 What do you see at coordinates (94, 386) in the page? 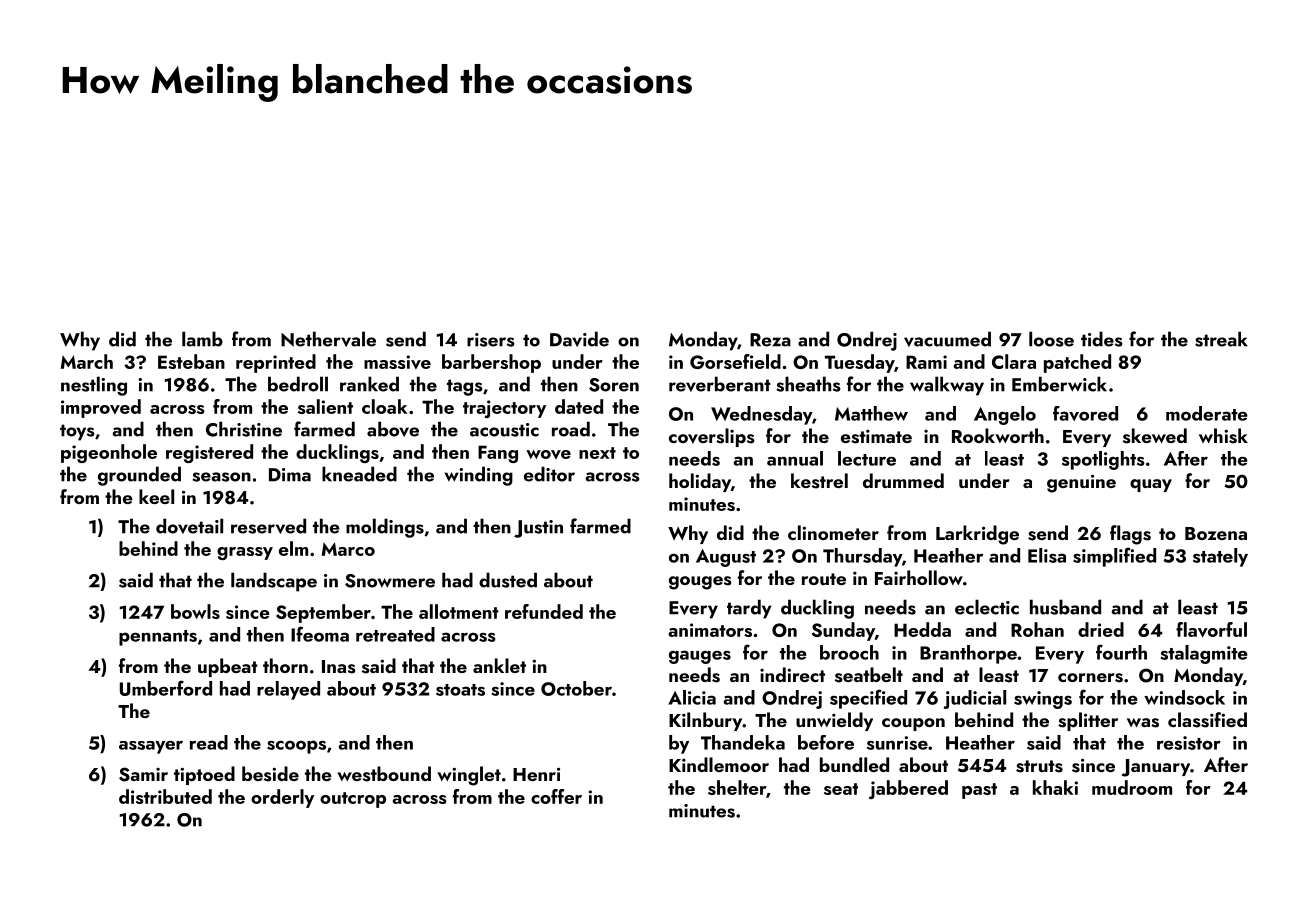
I see `nestling` at bounding box center [94, 386].
